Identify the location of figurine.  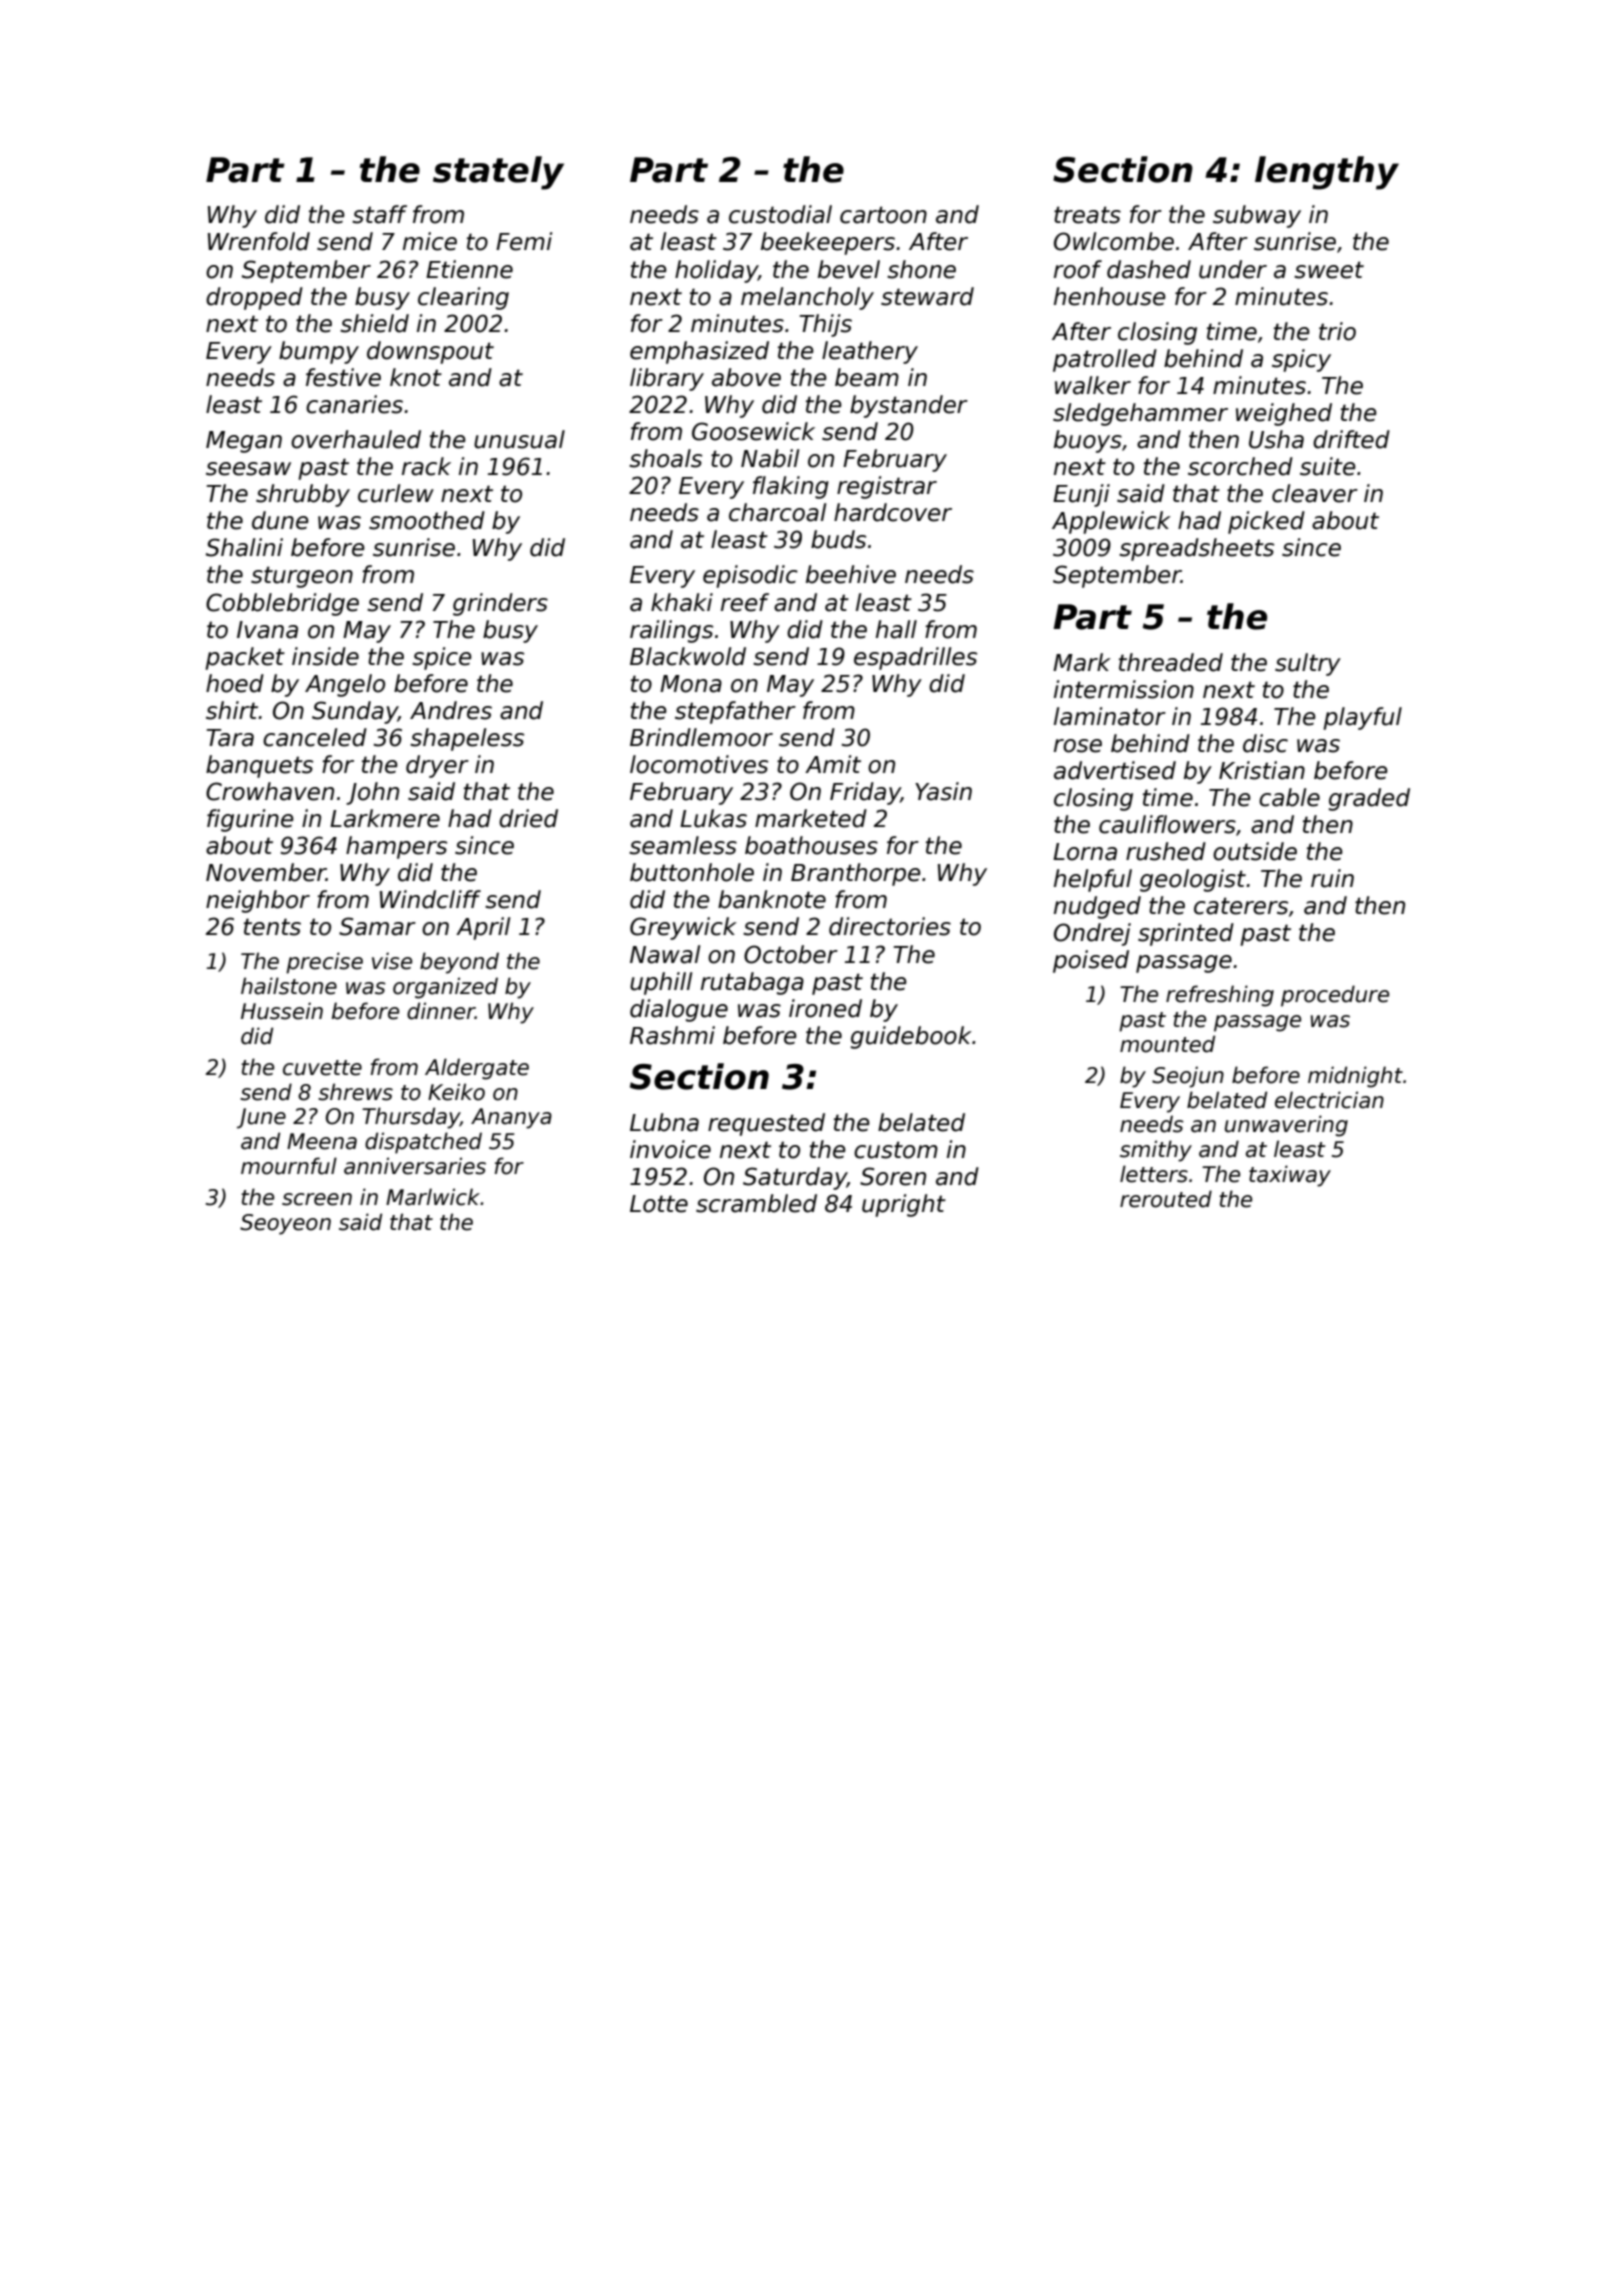
(250, 820).
